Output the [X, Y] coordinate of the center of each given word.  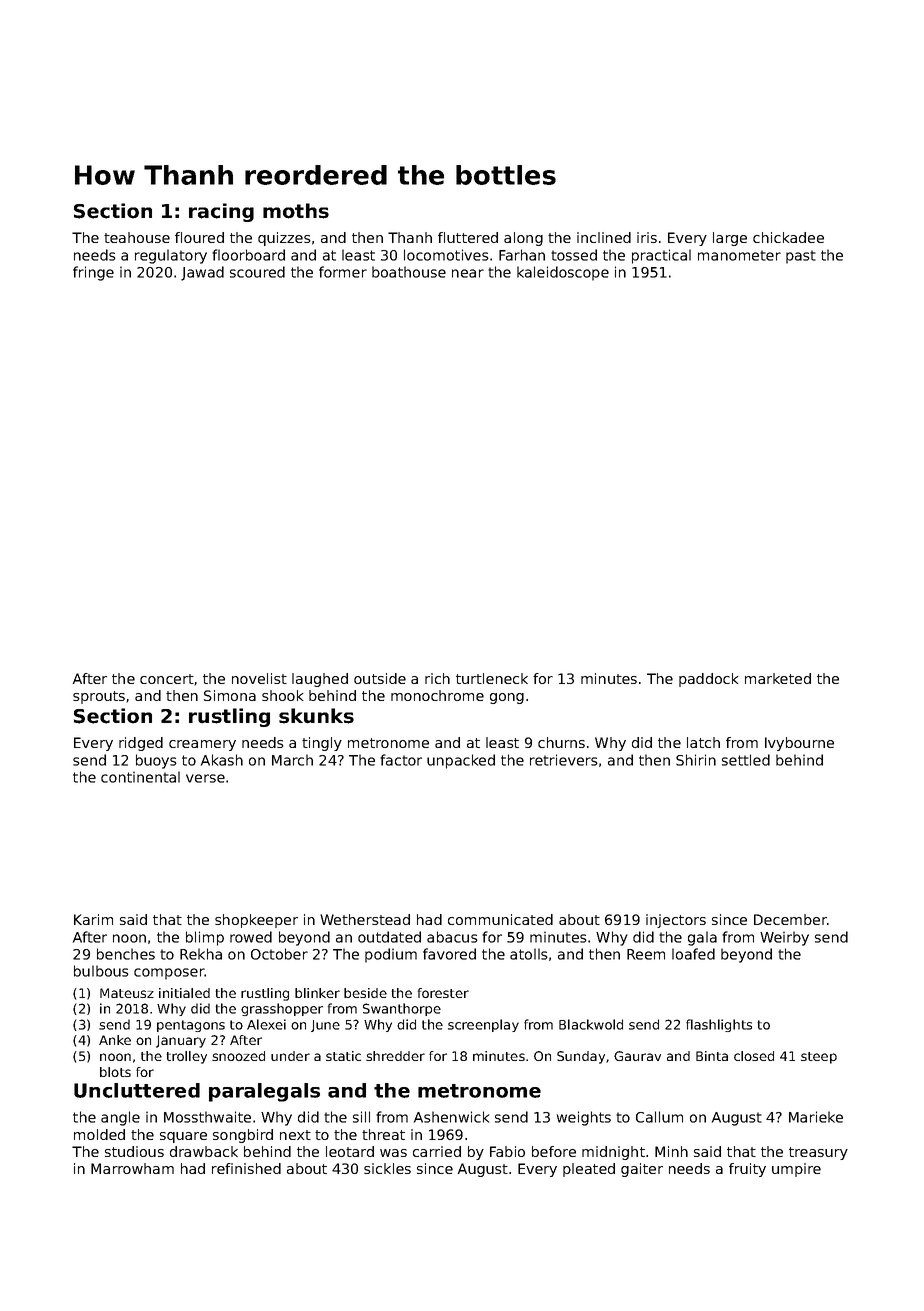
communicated [500, 919]
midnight [613, 1153]
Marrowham [132, 1168]
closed [754, 1056]
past [801, 257]
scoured [257, 272]
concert [167, 679]
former [343, 272]
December [790, 919]
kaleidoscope [563, 273]
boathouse [409, 272]
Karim [93, 919]
